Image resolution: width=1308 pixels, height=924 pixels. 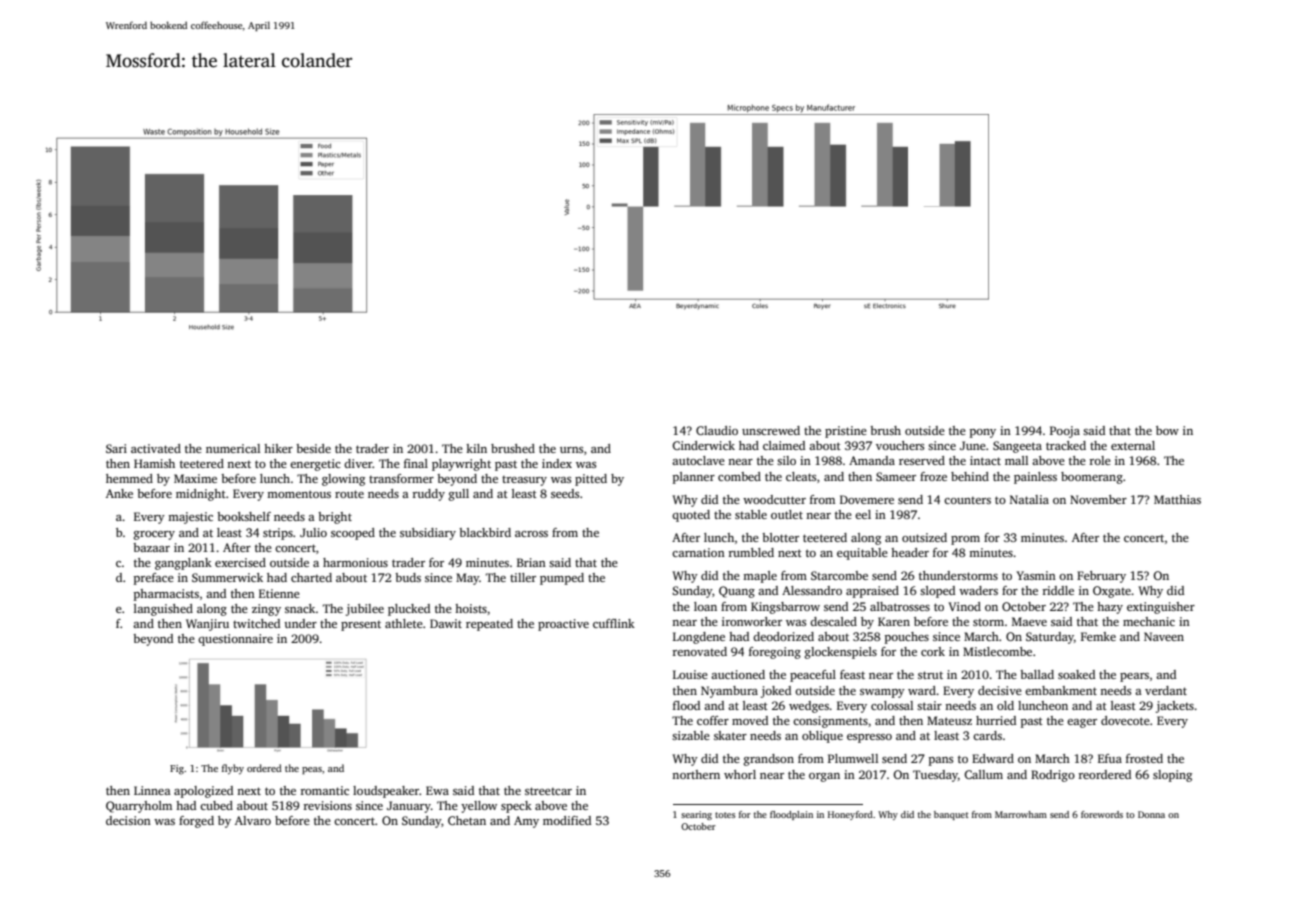 What do you see at coordinates (930, 675) in the image?
I see `strut` at bounding box center [930, 675].
